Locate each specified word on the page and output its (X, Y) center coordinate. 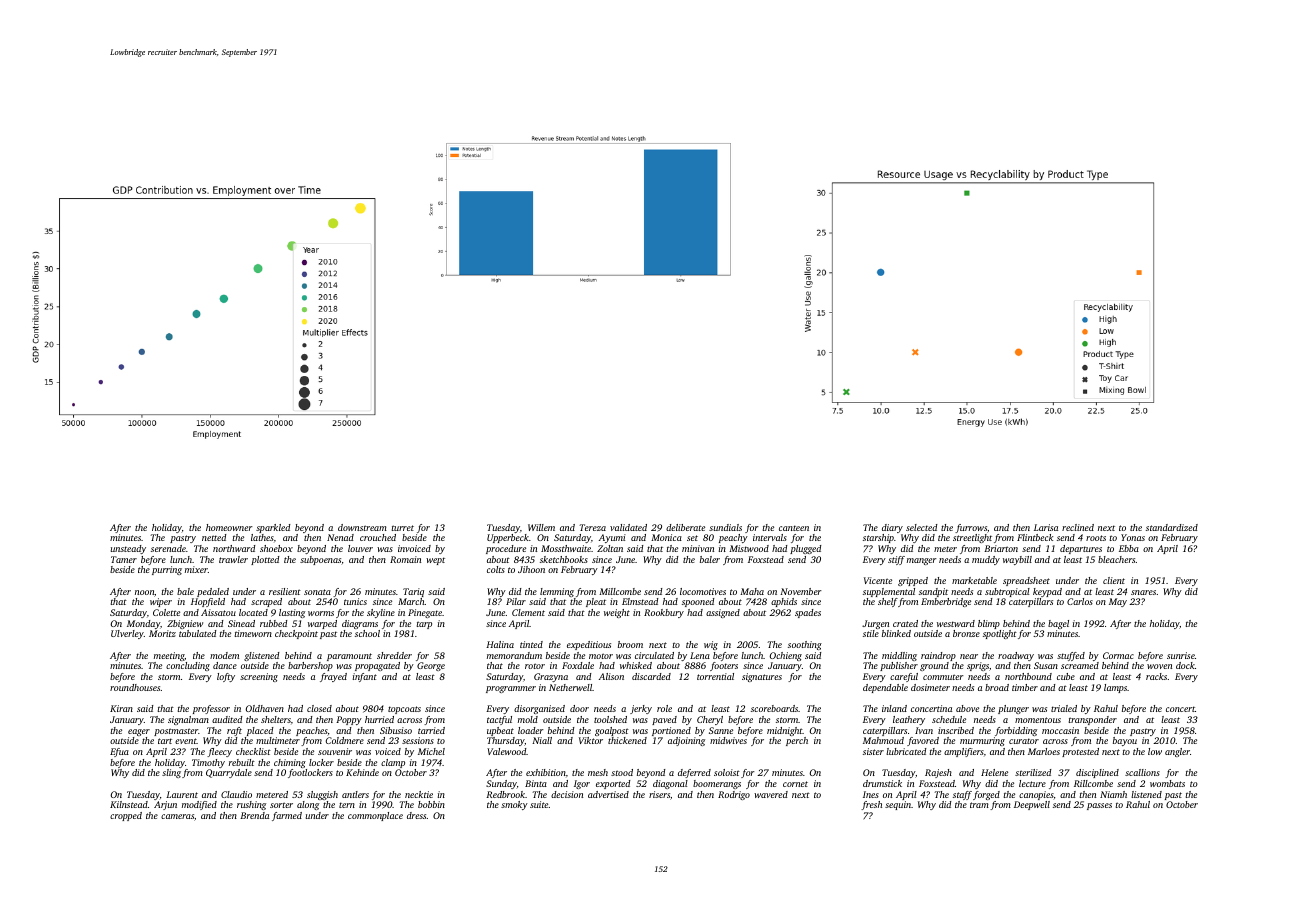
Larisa (1046, 527)
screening (259, 677)
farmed (287, 816)
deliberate (685, 527)
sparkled (273, 528)
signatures (762, 677)
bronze (966, 633)
